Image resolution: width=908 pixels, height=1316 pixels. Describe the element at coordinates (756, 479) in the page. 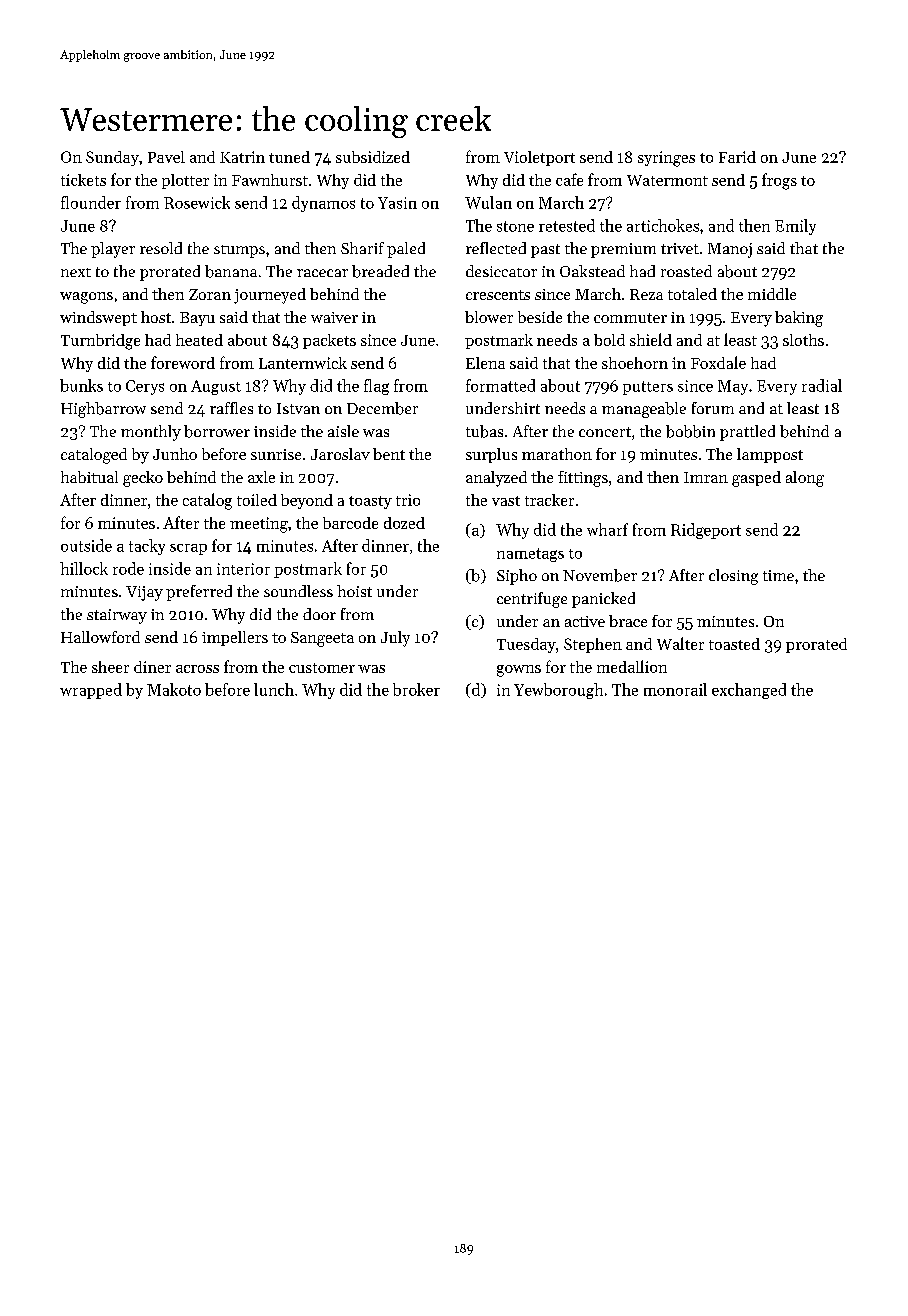

I see `gasped` at that location.
